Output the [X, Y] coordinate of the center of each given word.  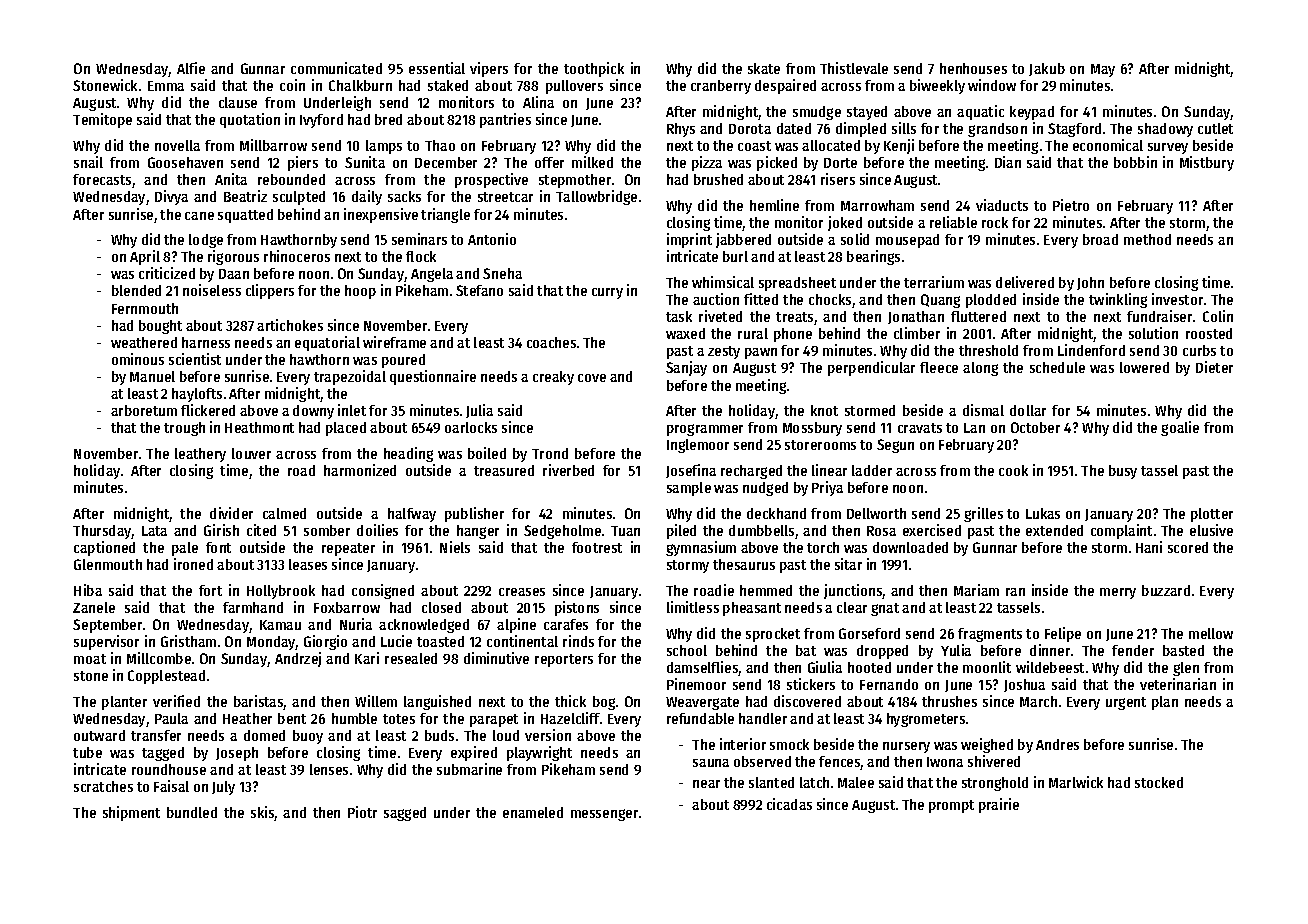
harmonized [360, 470]
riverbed [568, 470]
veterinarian [1178, 684]
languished [437, 702]
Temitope [102, 120]
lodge [206, 241]
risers [838, 179]
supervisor [106, 642]
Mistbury [1207, 163]
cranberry [721, 87]
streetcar [505, 197]
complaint [1121, 531]
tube [87, 752]
